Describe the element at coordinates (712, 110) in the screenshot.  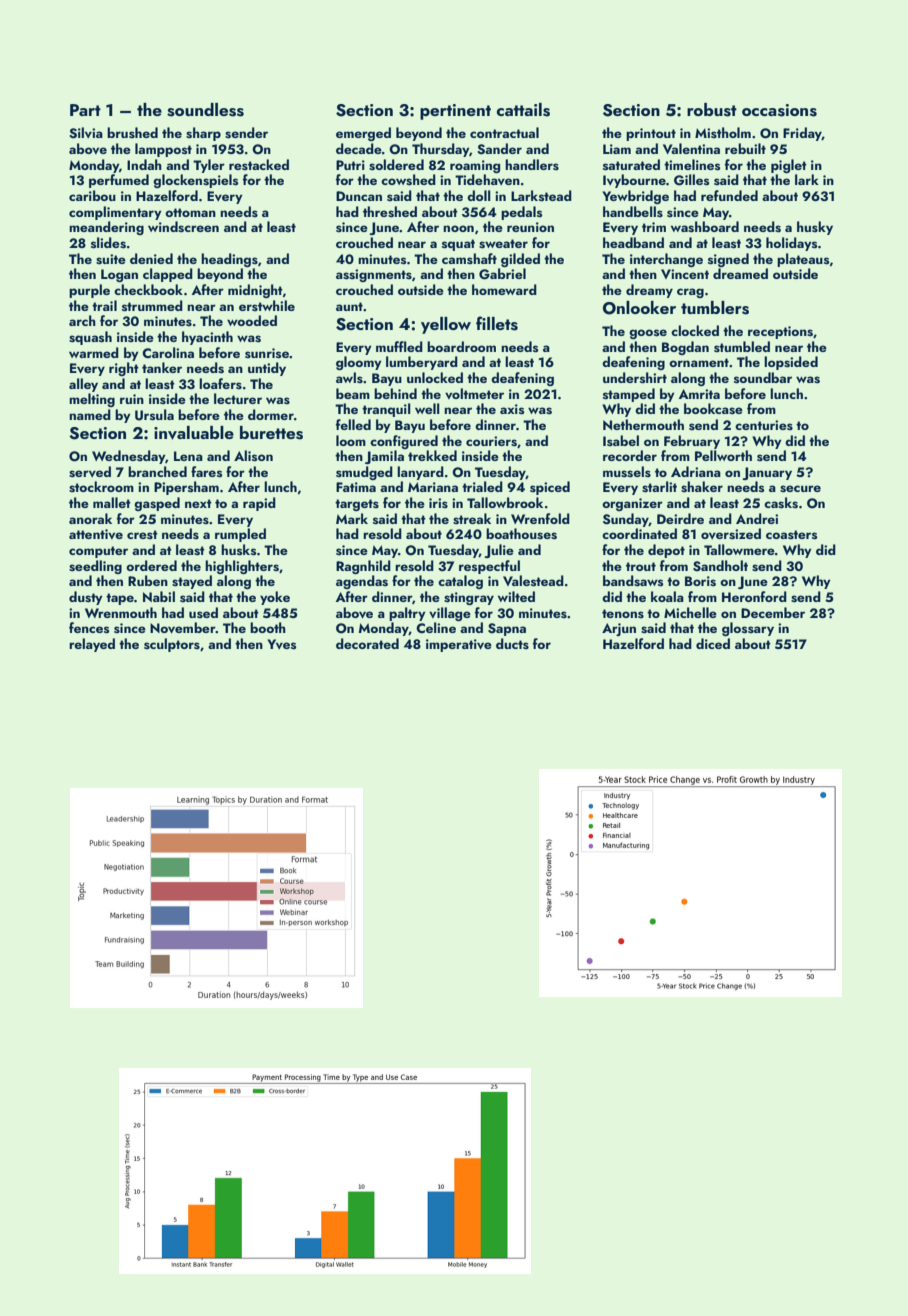
I see `robust` at that location.
